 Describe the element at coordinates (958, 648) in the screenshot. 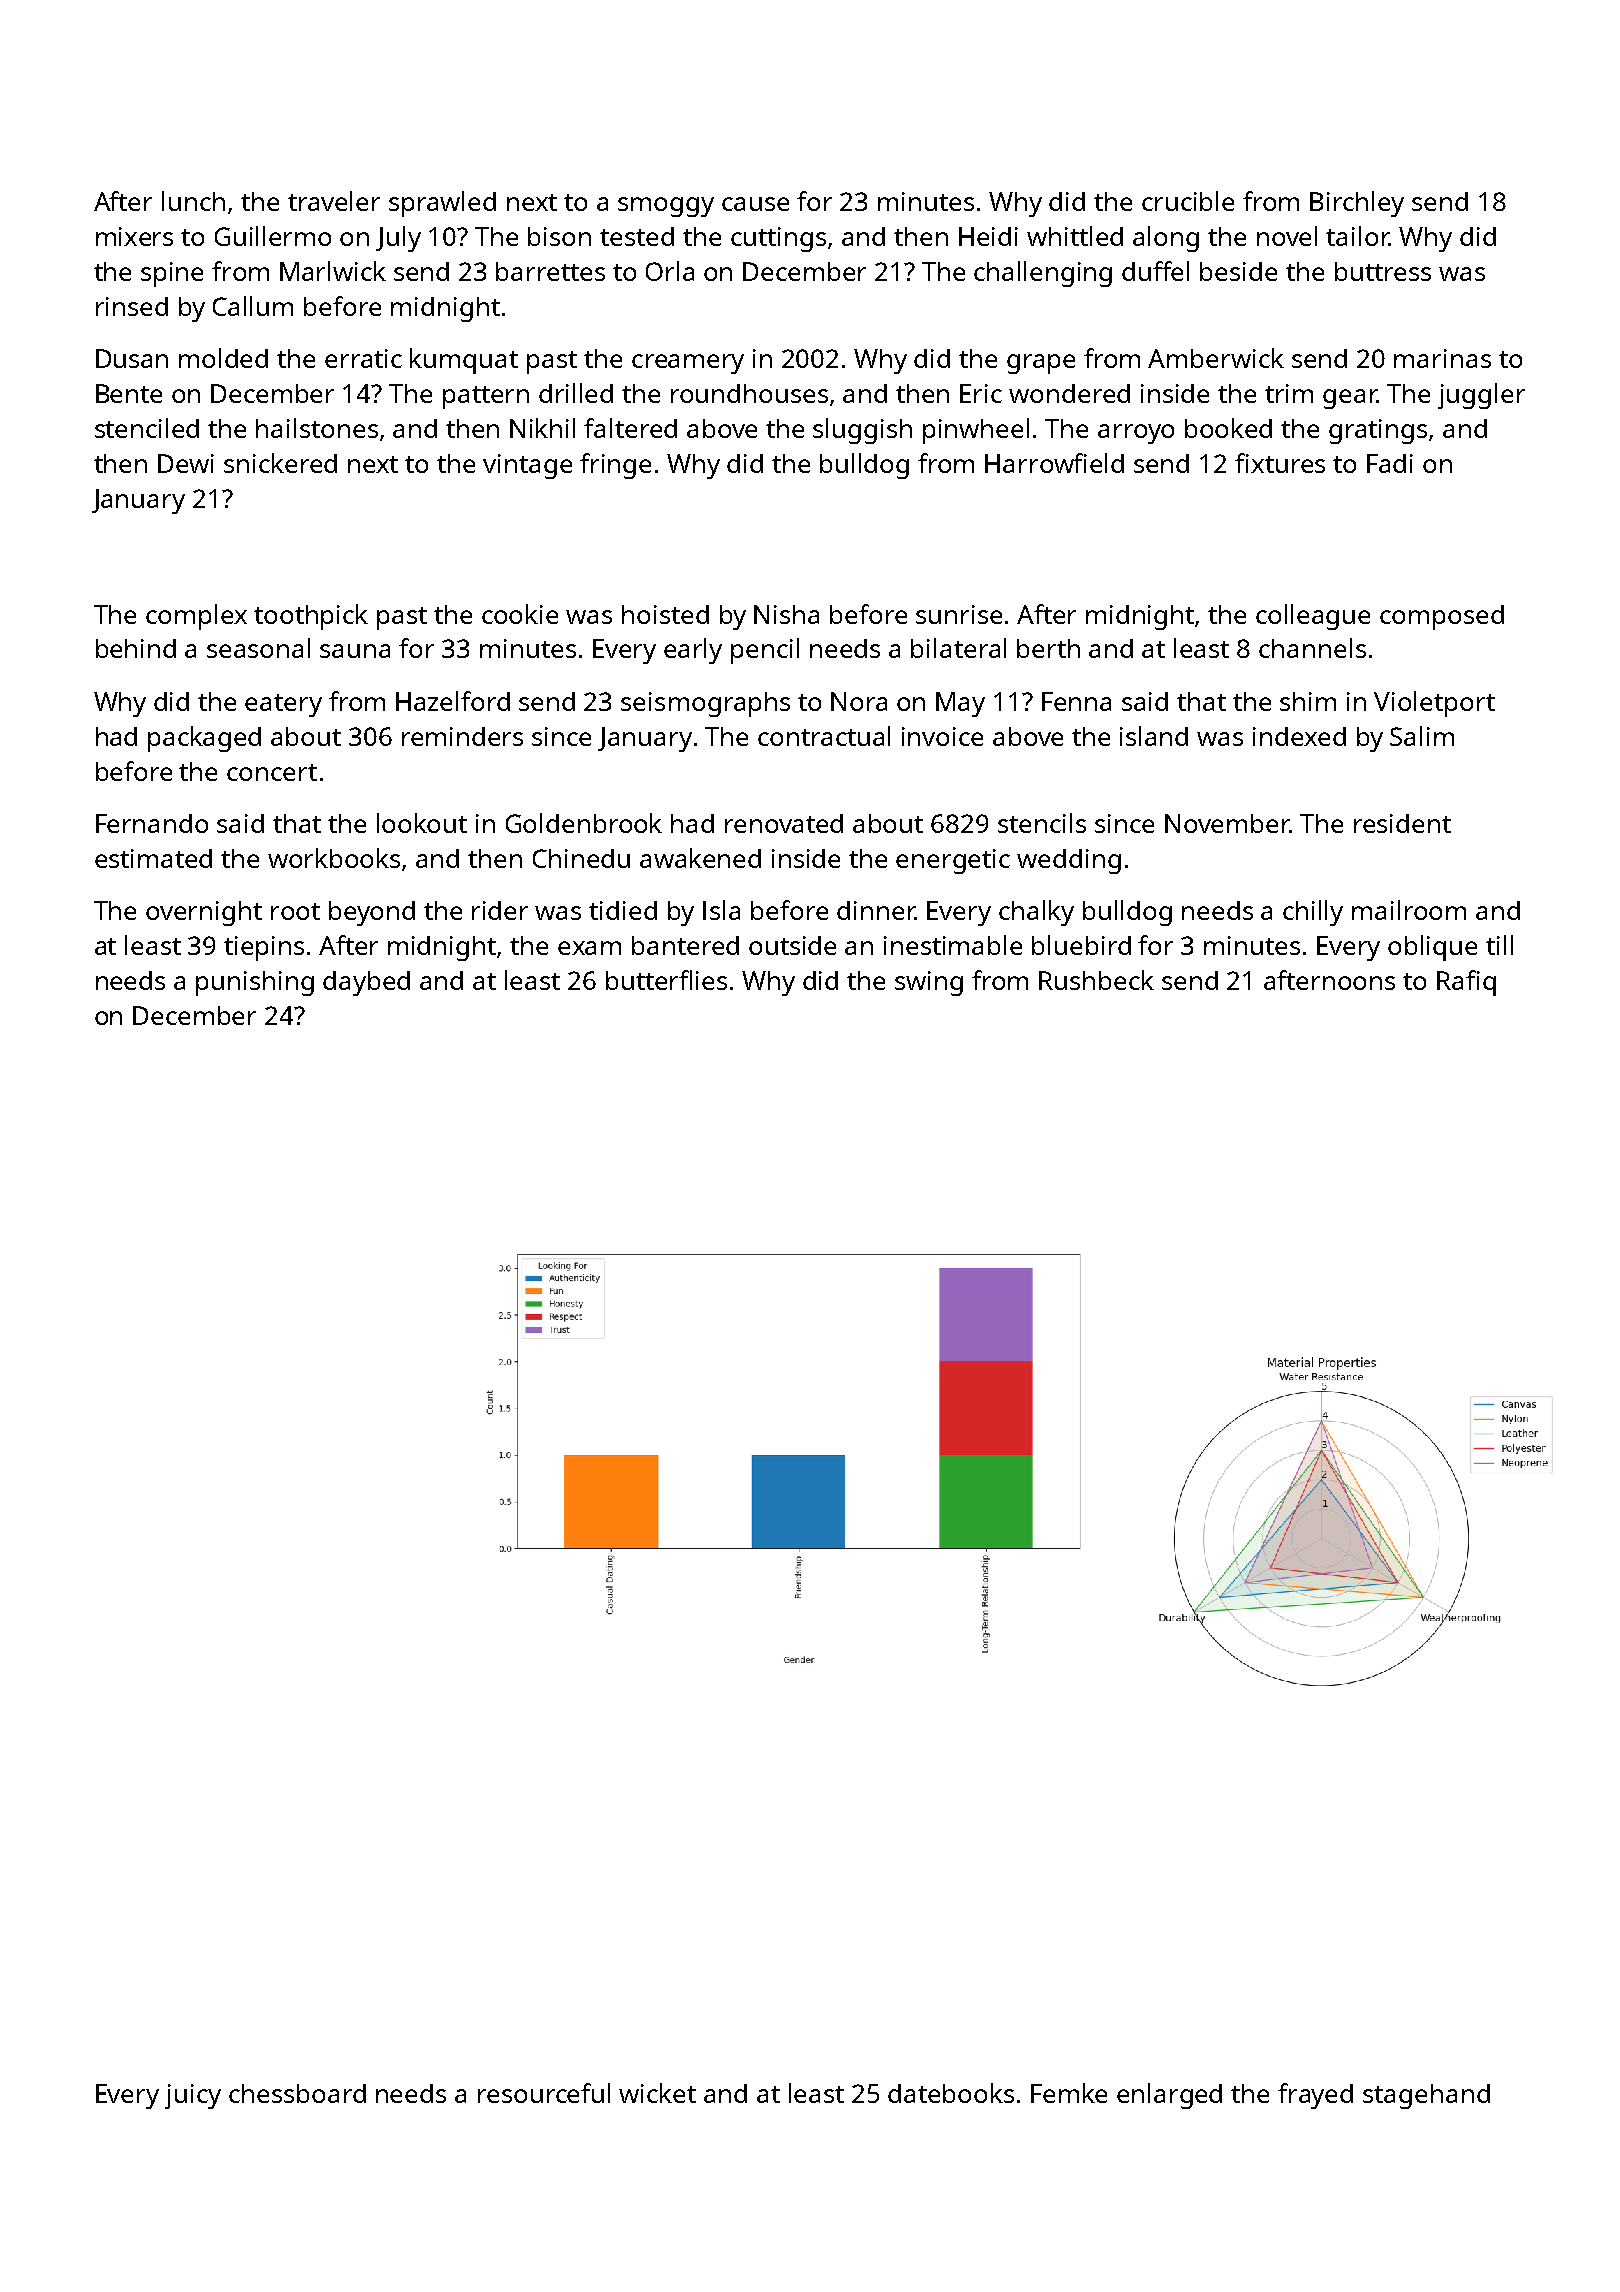

I see `bilateral` at that location.
